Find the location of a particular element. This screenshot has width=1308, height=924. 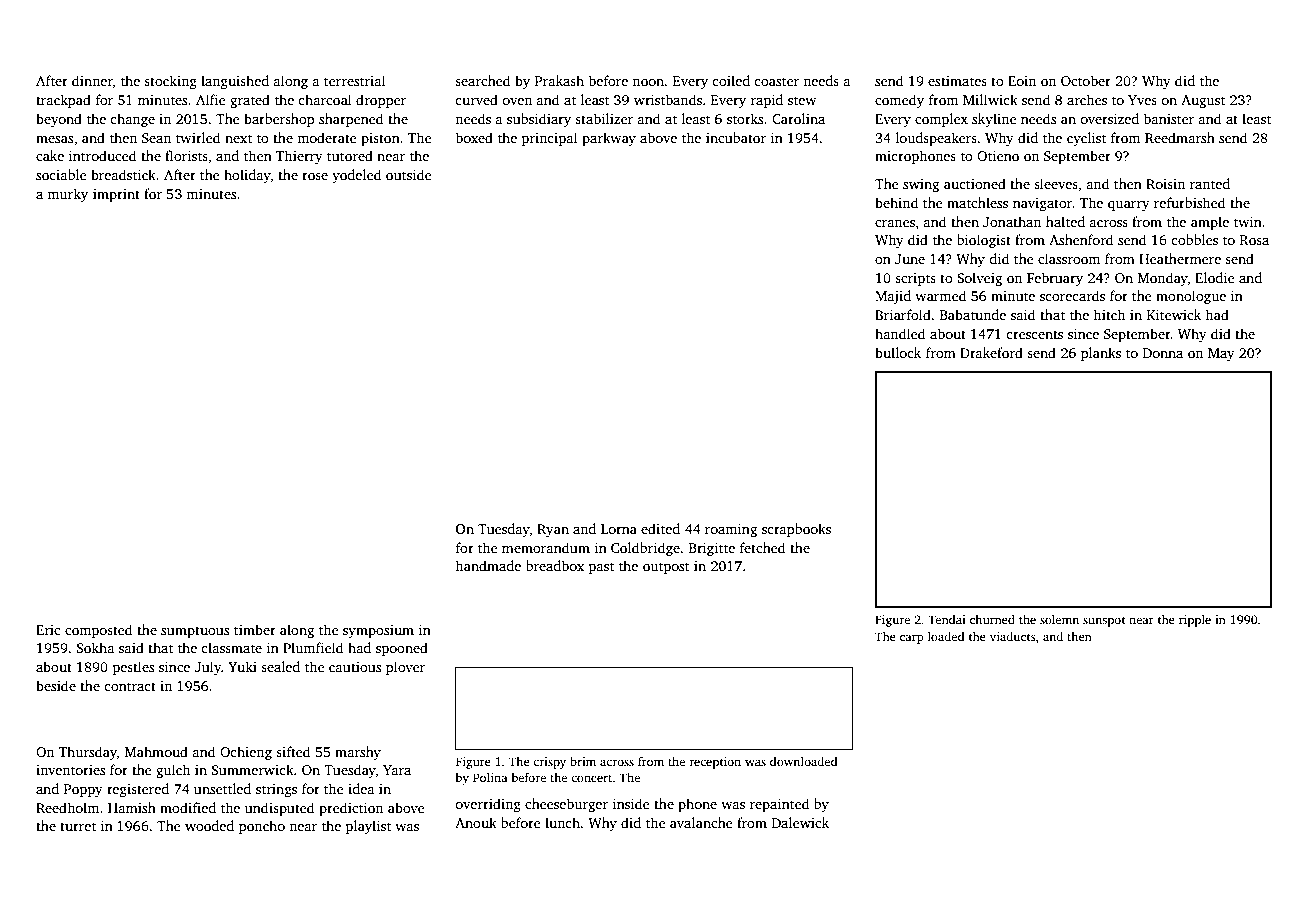

Dalewick is located at coordinates (800, 822).
